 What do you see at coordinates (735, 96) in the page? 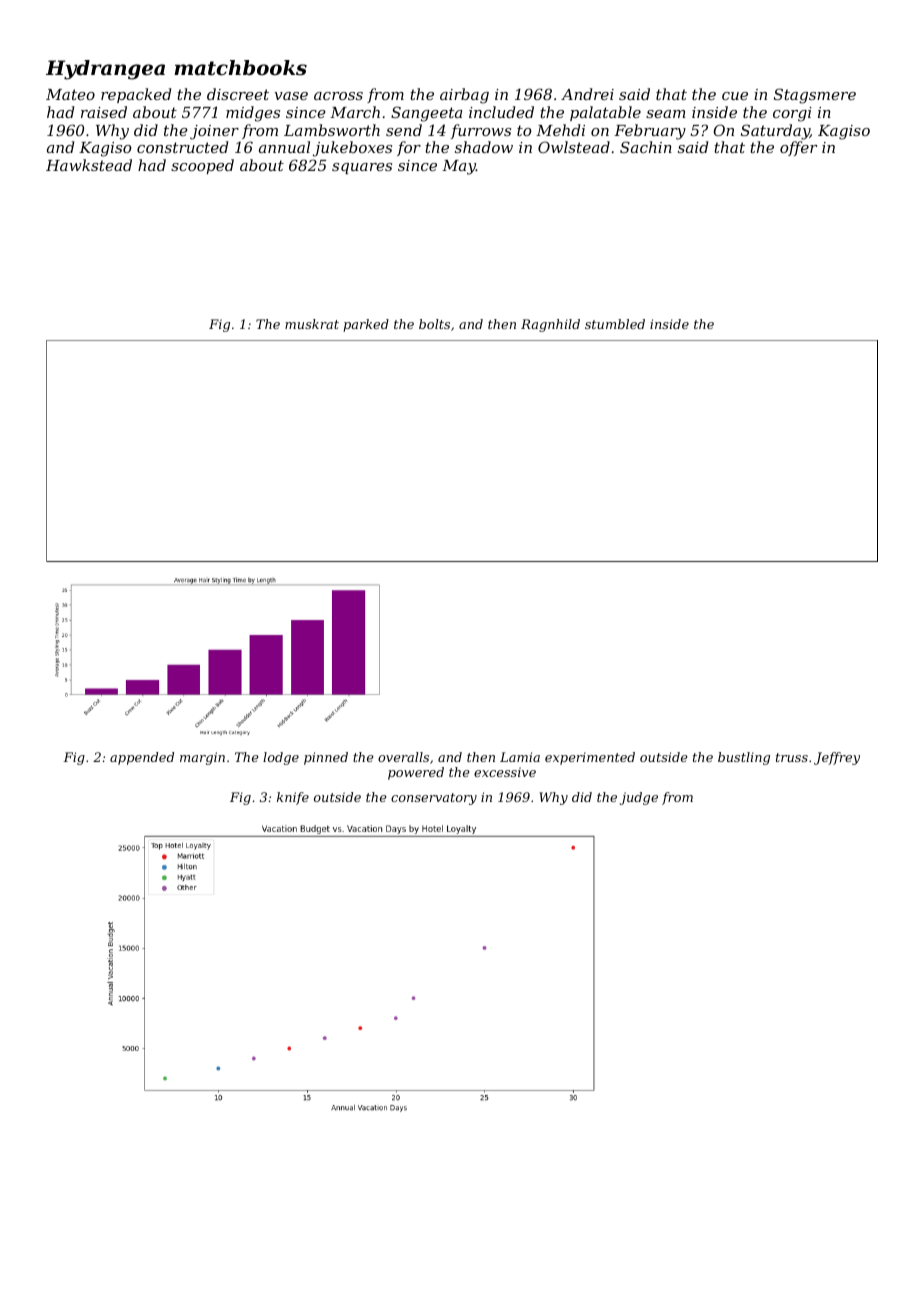
I see `cue` at bounding box center [735, 96].
